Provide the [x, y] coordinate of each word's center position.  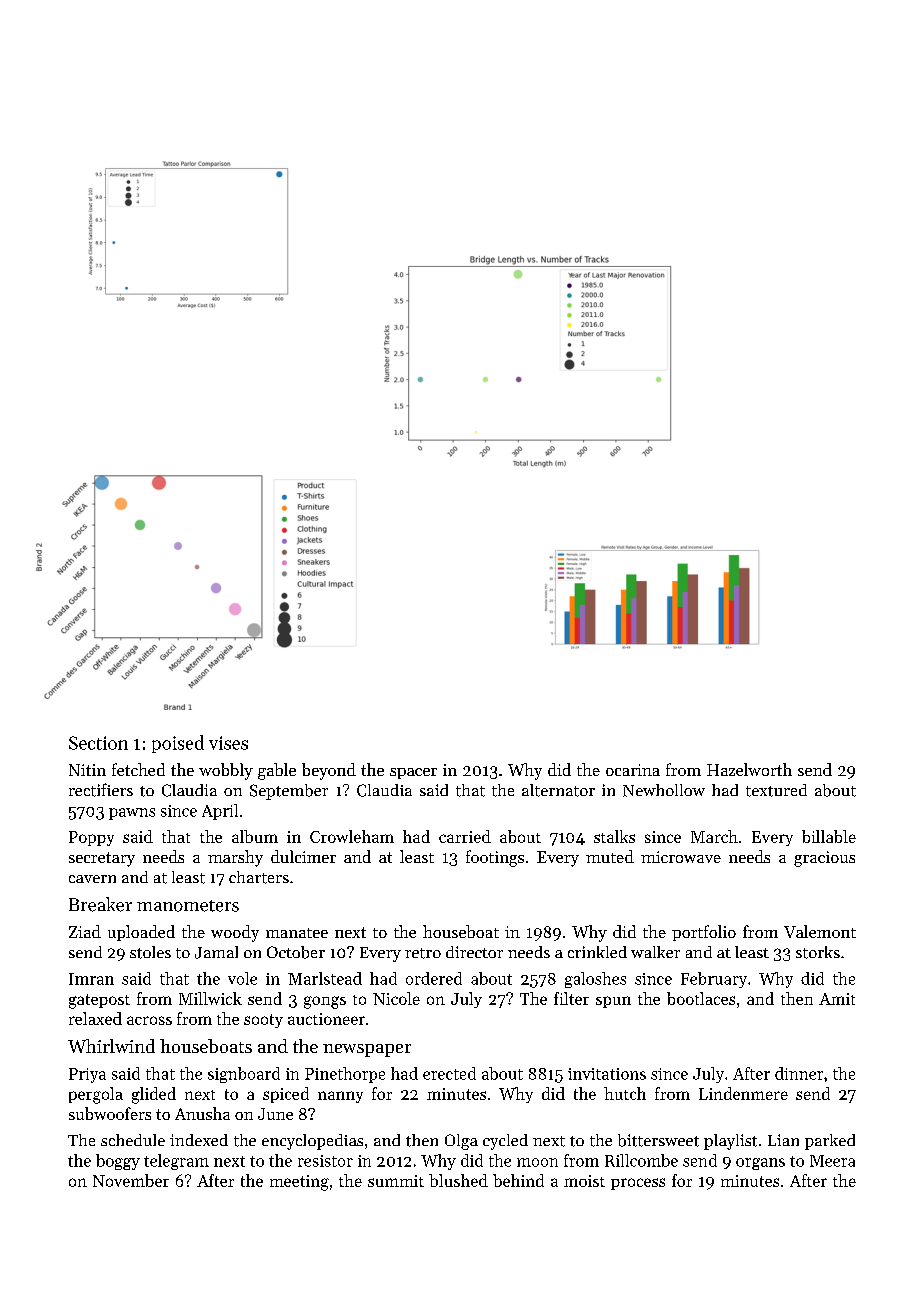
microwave [681, 857]
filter [571, 998]
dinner [799, 1073]
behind [518, 1180]
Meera [832, 1161]
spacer [413, 773]
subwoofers [110, 1113]
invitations [607, 1074]
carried [465, 836]
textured [776, 790]
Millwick [210, 998]
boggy [118, 1162]
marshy [235, 858]
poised [178, 744]
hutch [625, 1093]
